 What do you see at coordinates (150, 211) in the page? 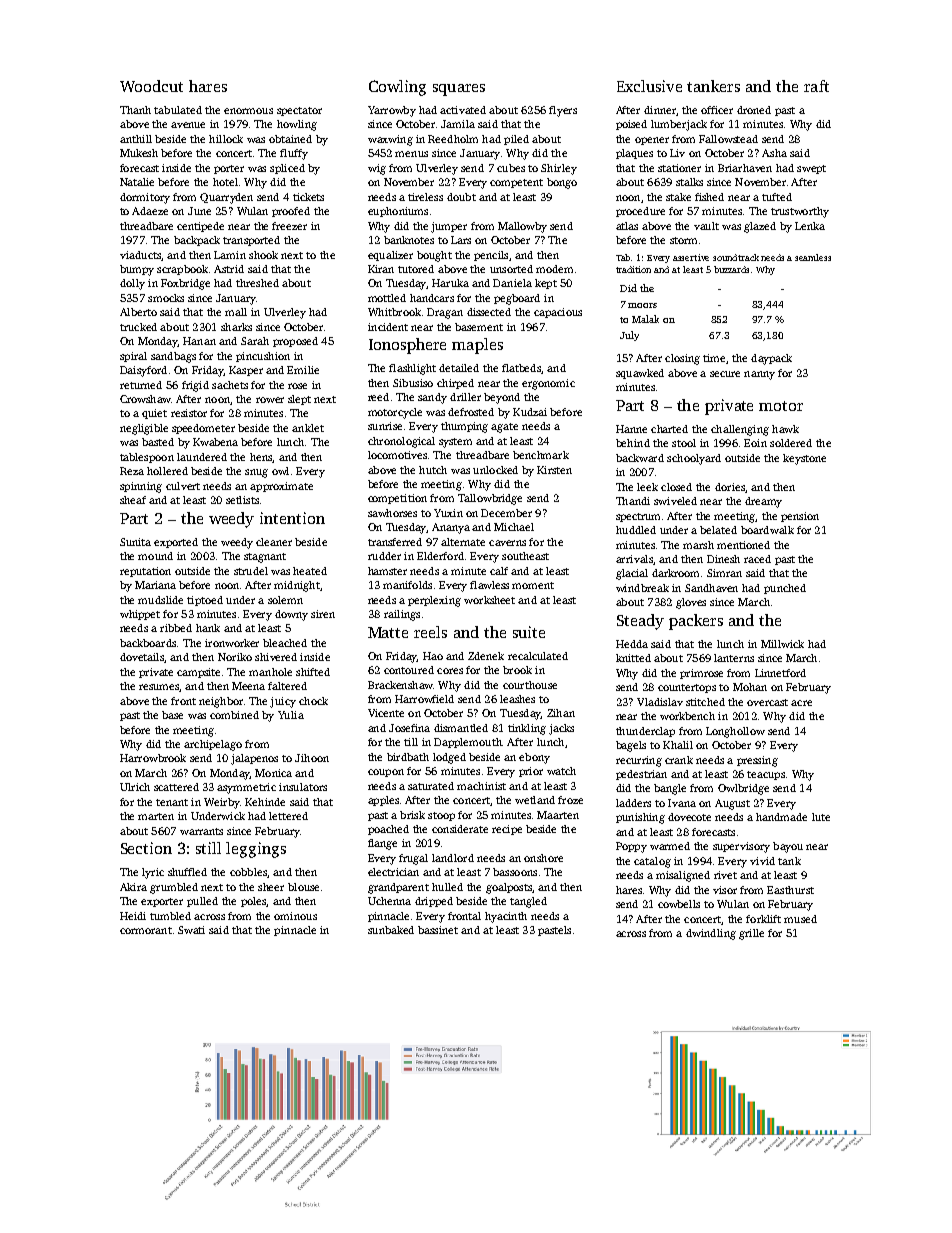
I see `Adaeze` at bounding box center [150, 211].
